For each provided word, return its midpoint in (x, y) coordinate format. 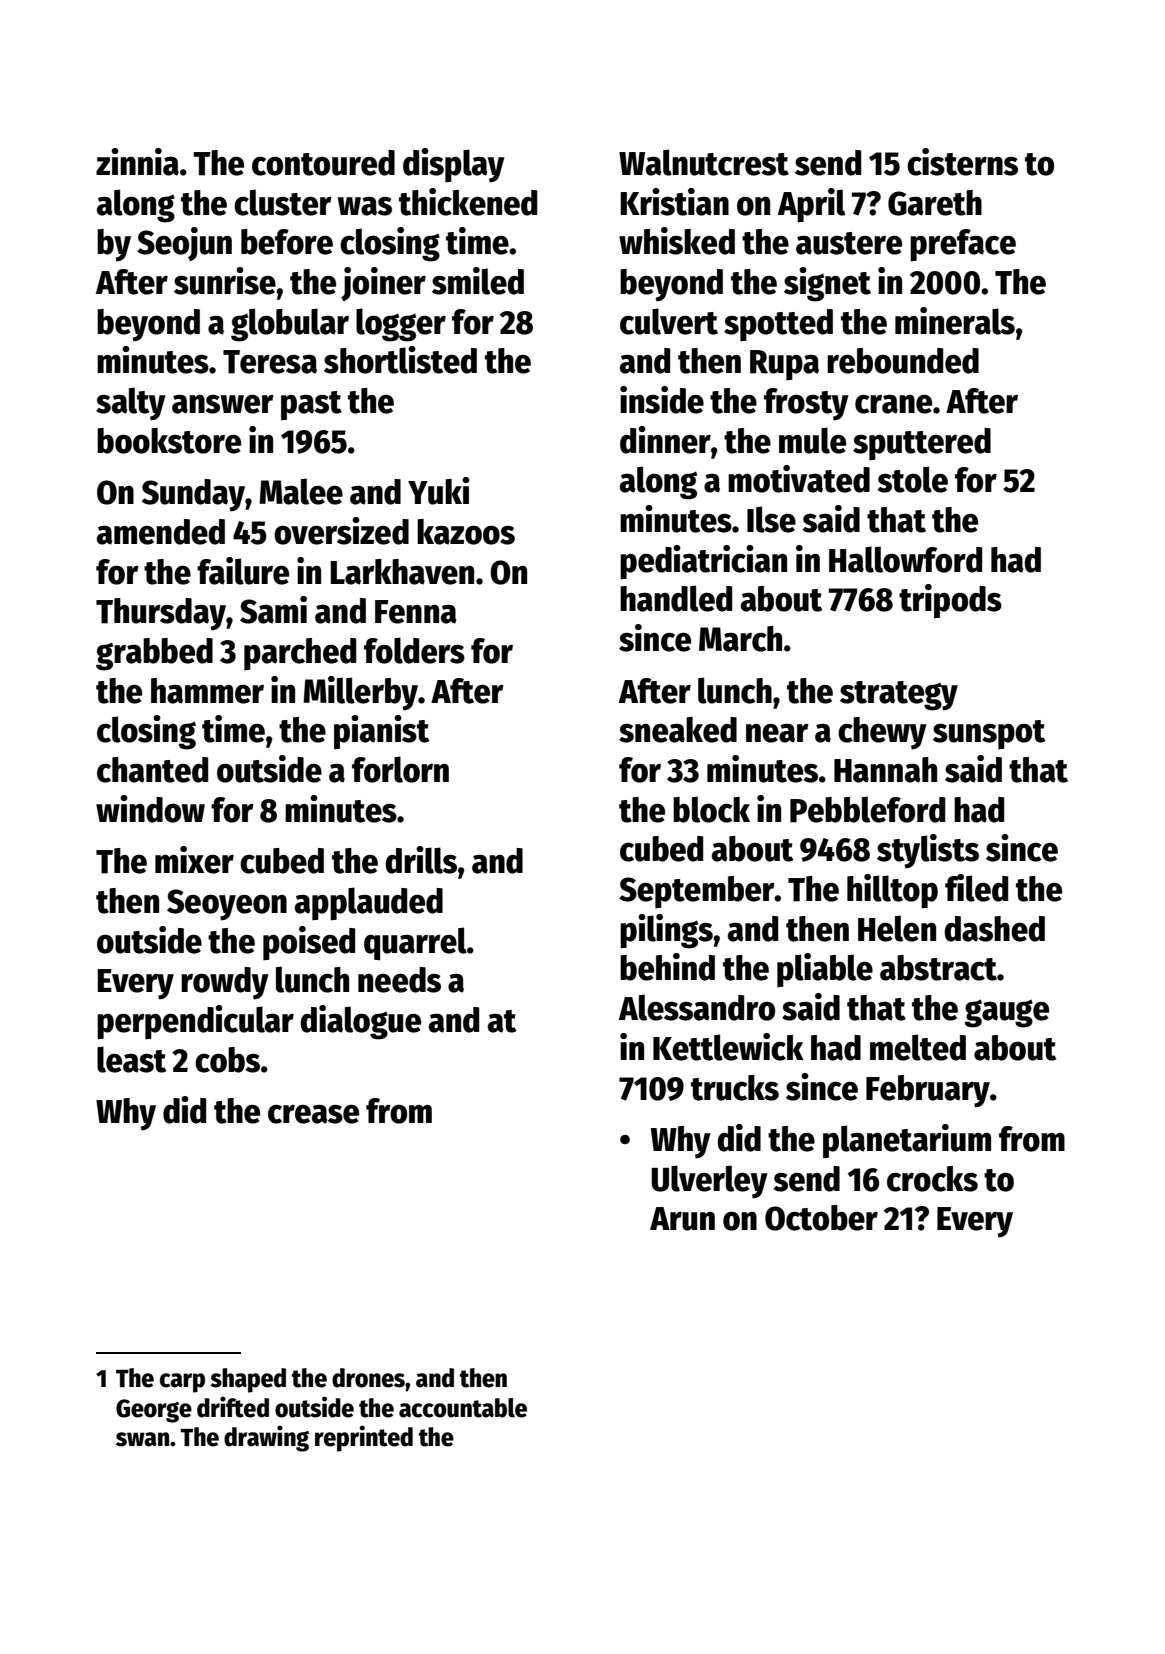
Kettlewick (728, 1047)
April (811, 205)
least (131, 1059)
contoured (323, 163)
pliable (825, 970)
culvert (669, 321)
